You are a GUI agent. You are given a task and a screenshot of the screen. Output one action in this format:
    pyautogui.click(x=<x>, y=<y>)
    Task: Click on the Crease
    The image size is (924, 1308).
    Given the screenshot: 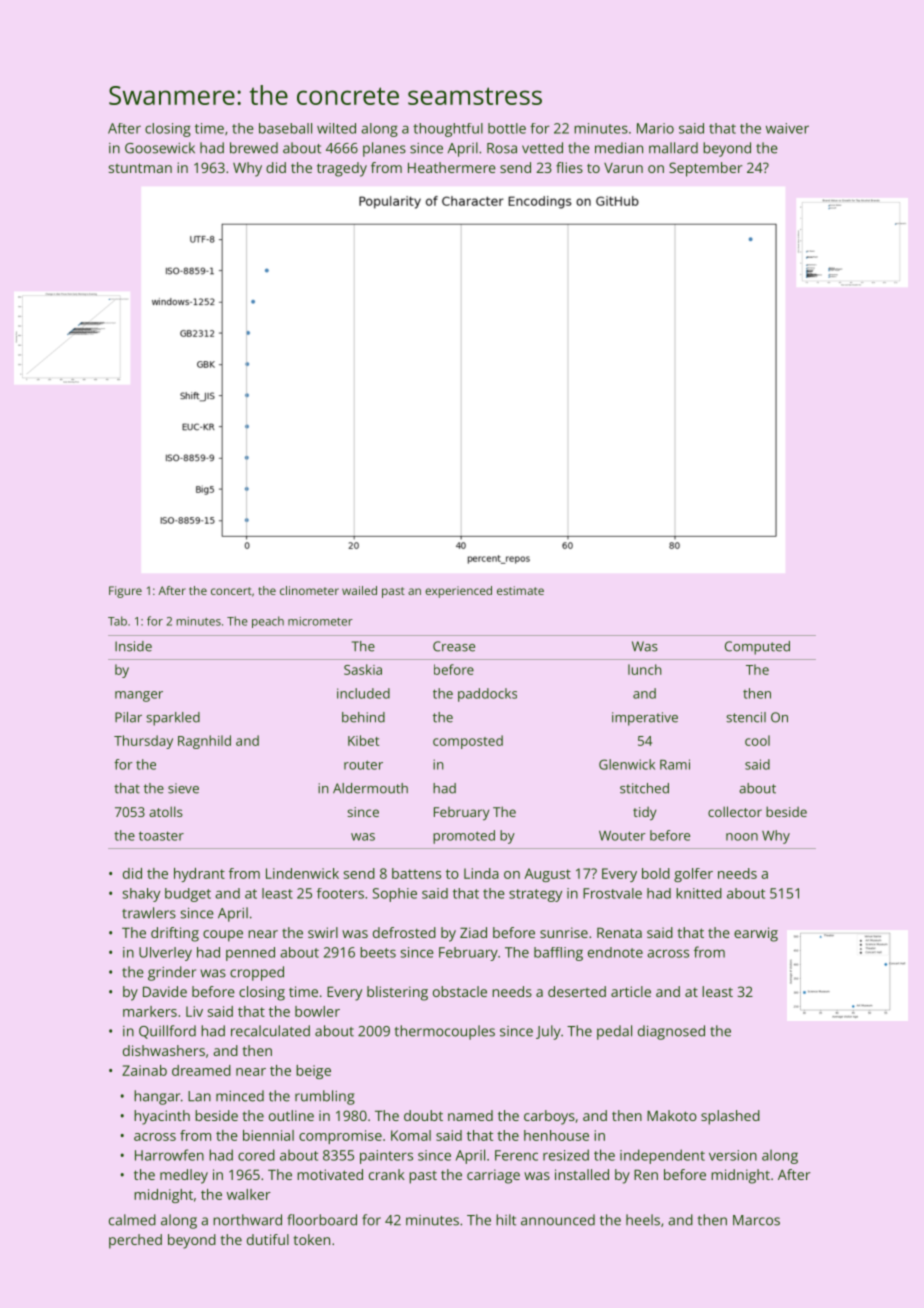 What is the action you would take?
    pyautogui.click(x=454, y=646)
